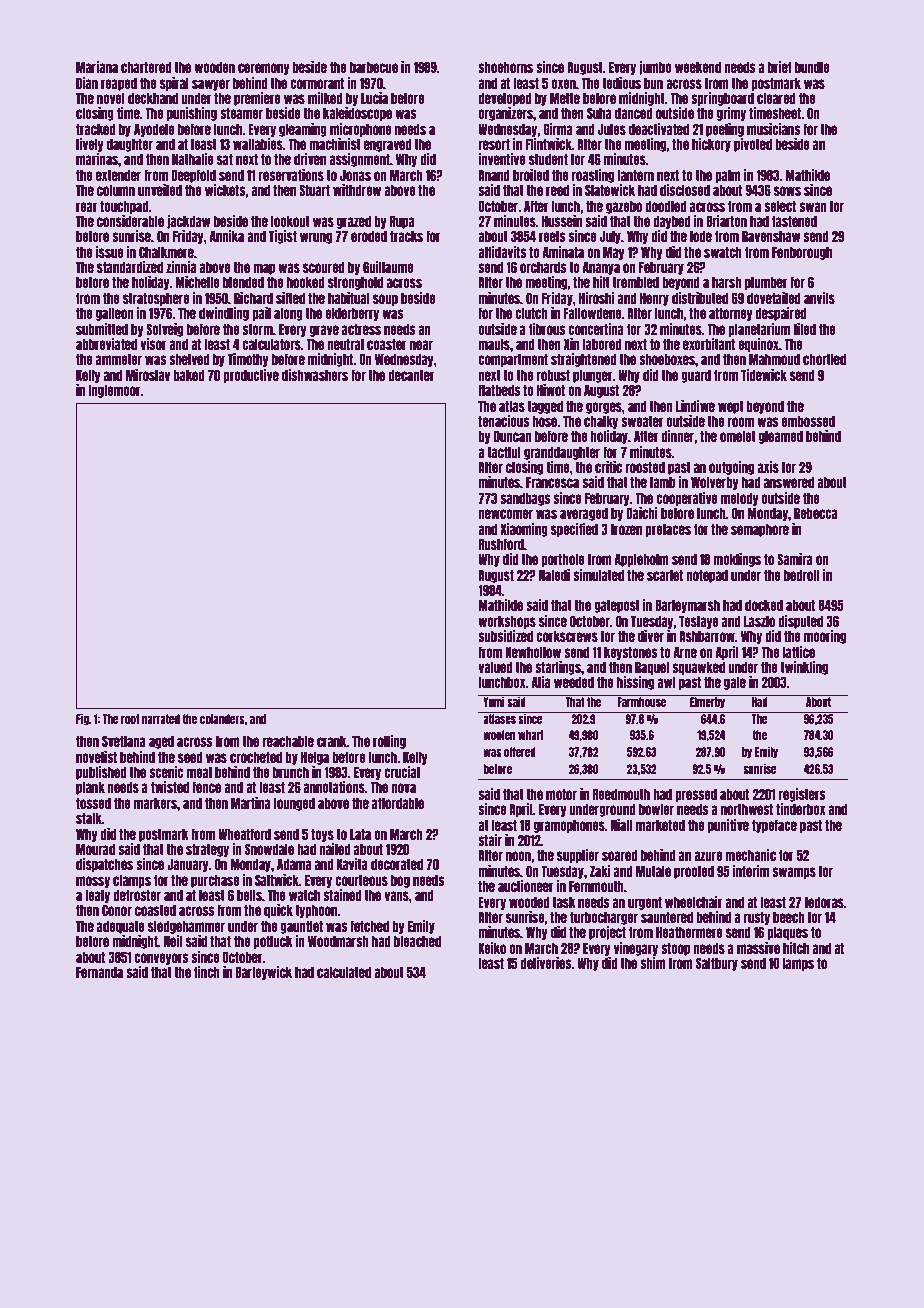  What do you see at coordinates (146, 67) in the page?
I see `chartered` at bounding box center [146, 67].
